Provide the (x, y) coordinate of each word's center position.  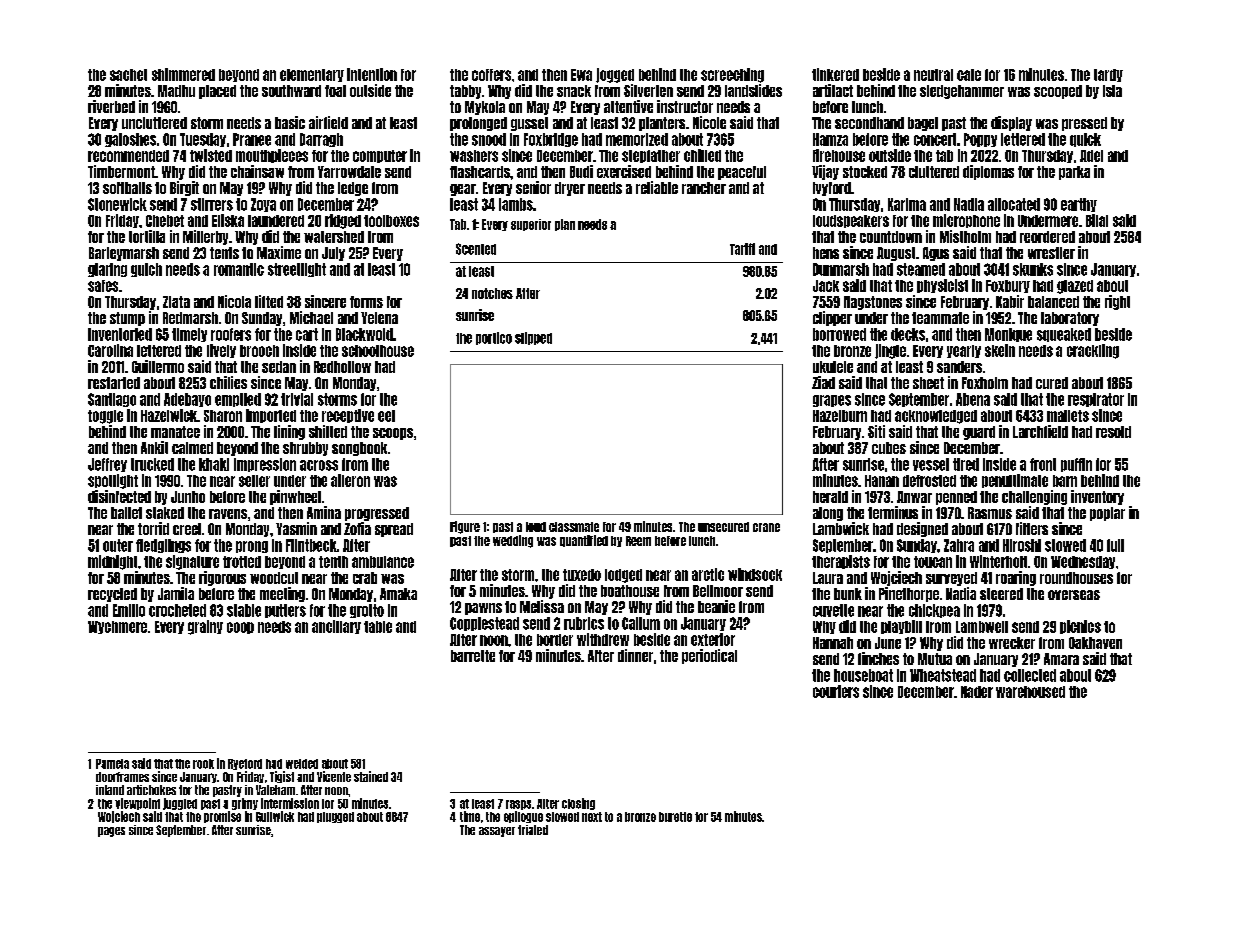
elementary (312, 75)
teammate (940, 318)
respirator (1096, 400)
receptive (348, 416)
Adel (1091, 156)
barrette (473, 656)
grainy (205, 627)
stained (371, 776)
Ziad (823, 382)
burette (675, 817)
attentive (628, 106)
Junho (188, 497)
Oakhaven (1095, 643)
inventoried (120, 334)
